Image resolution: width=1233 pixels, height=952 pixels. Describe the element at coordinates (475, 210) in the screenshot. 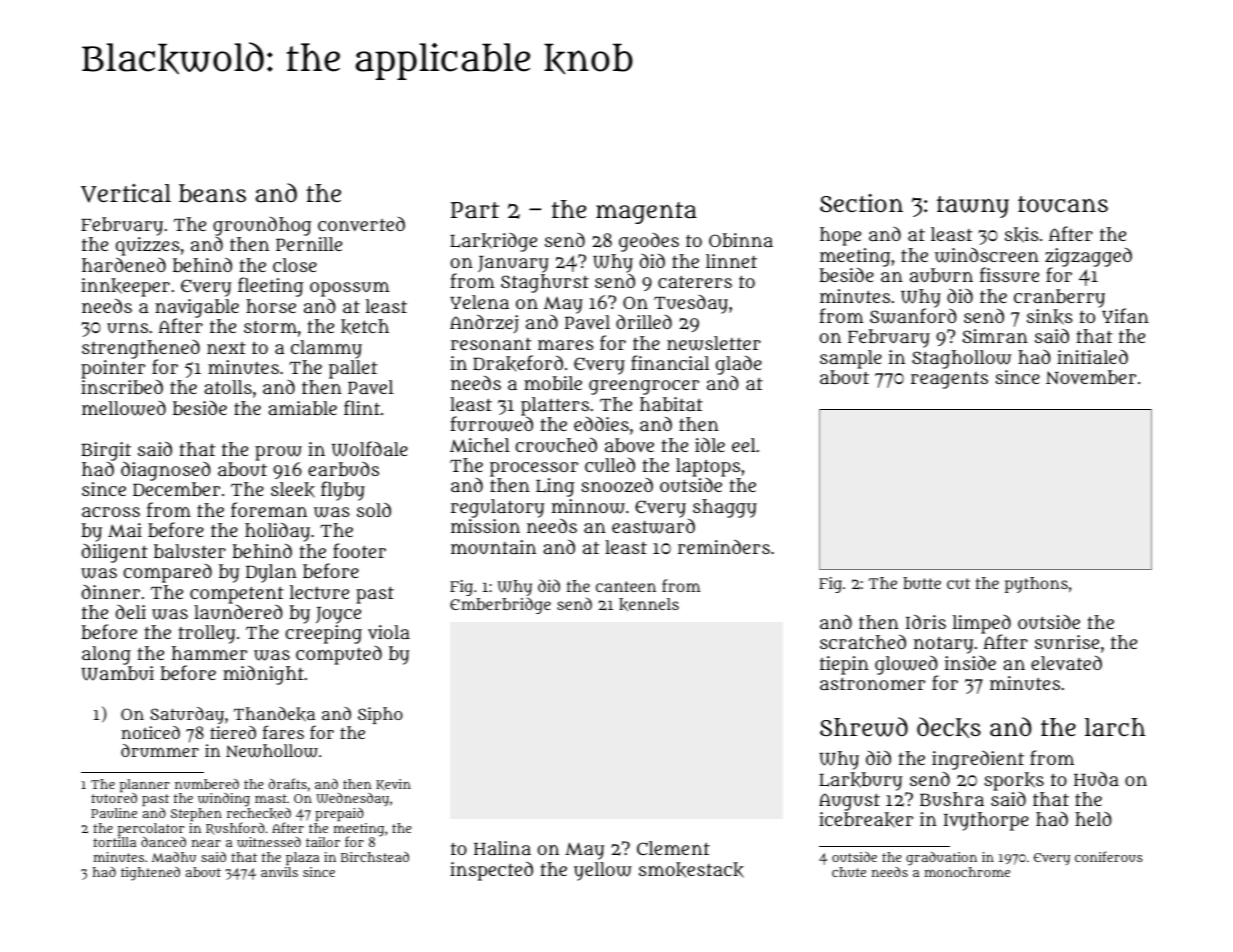

I see `Part` at that location.
